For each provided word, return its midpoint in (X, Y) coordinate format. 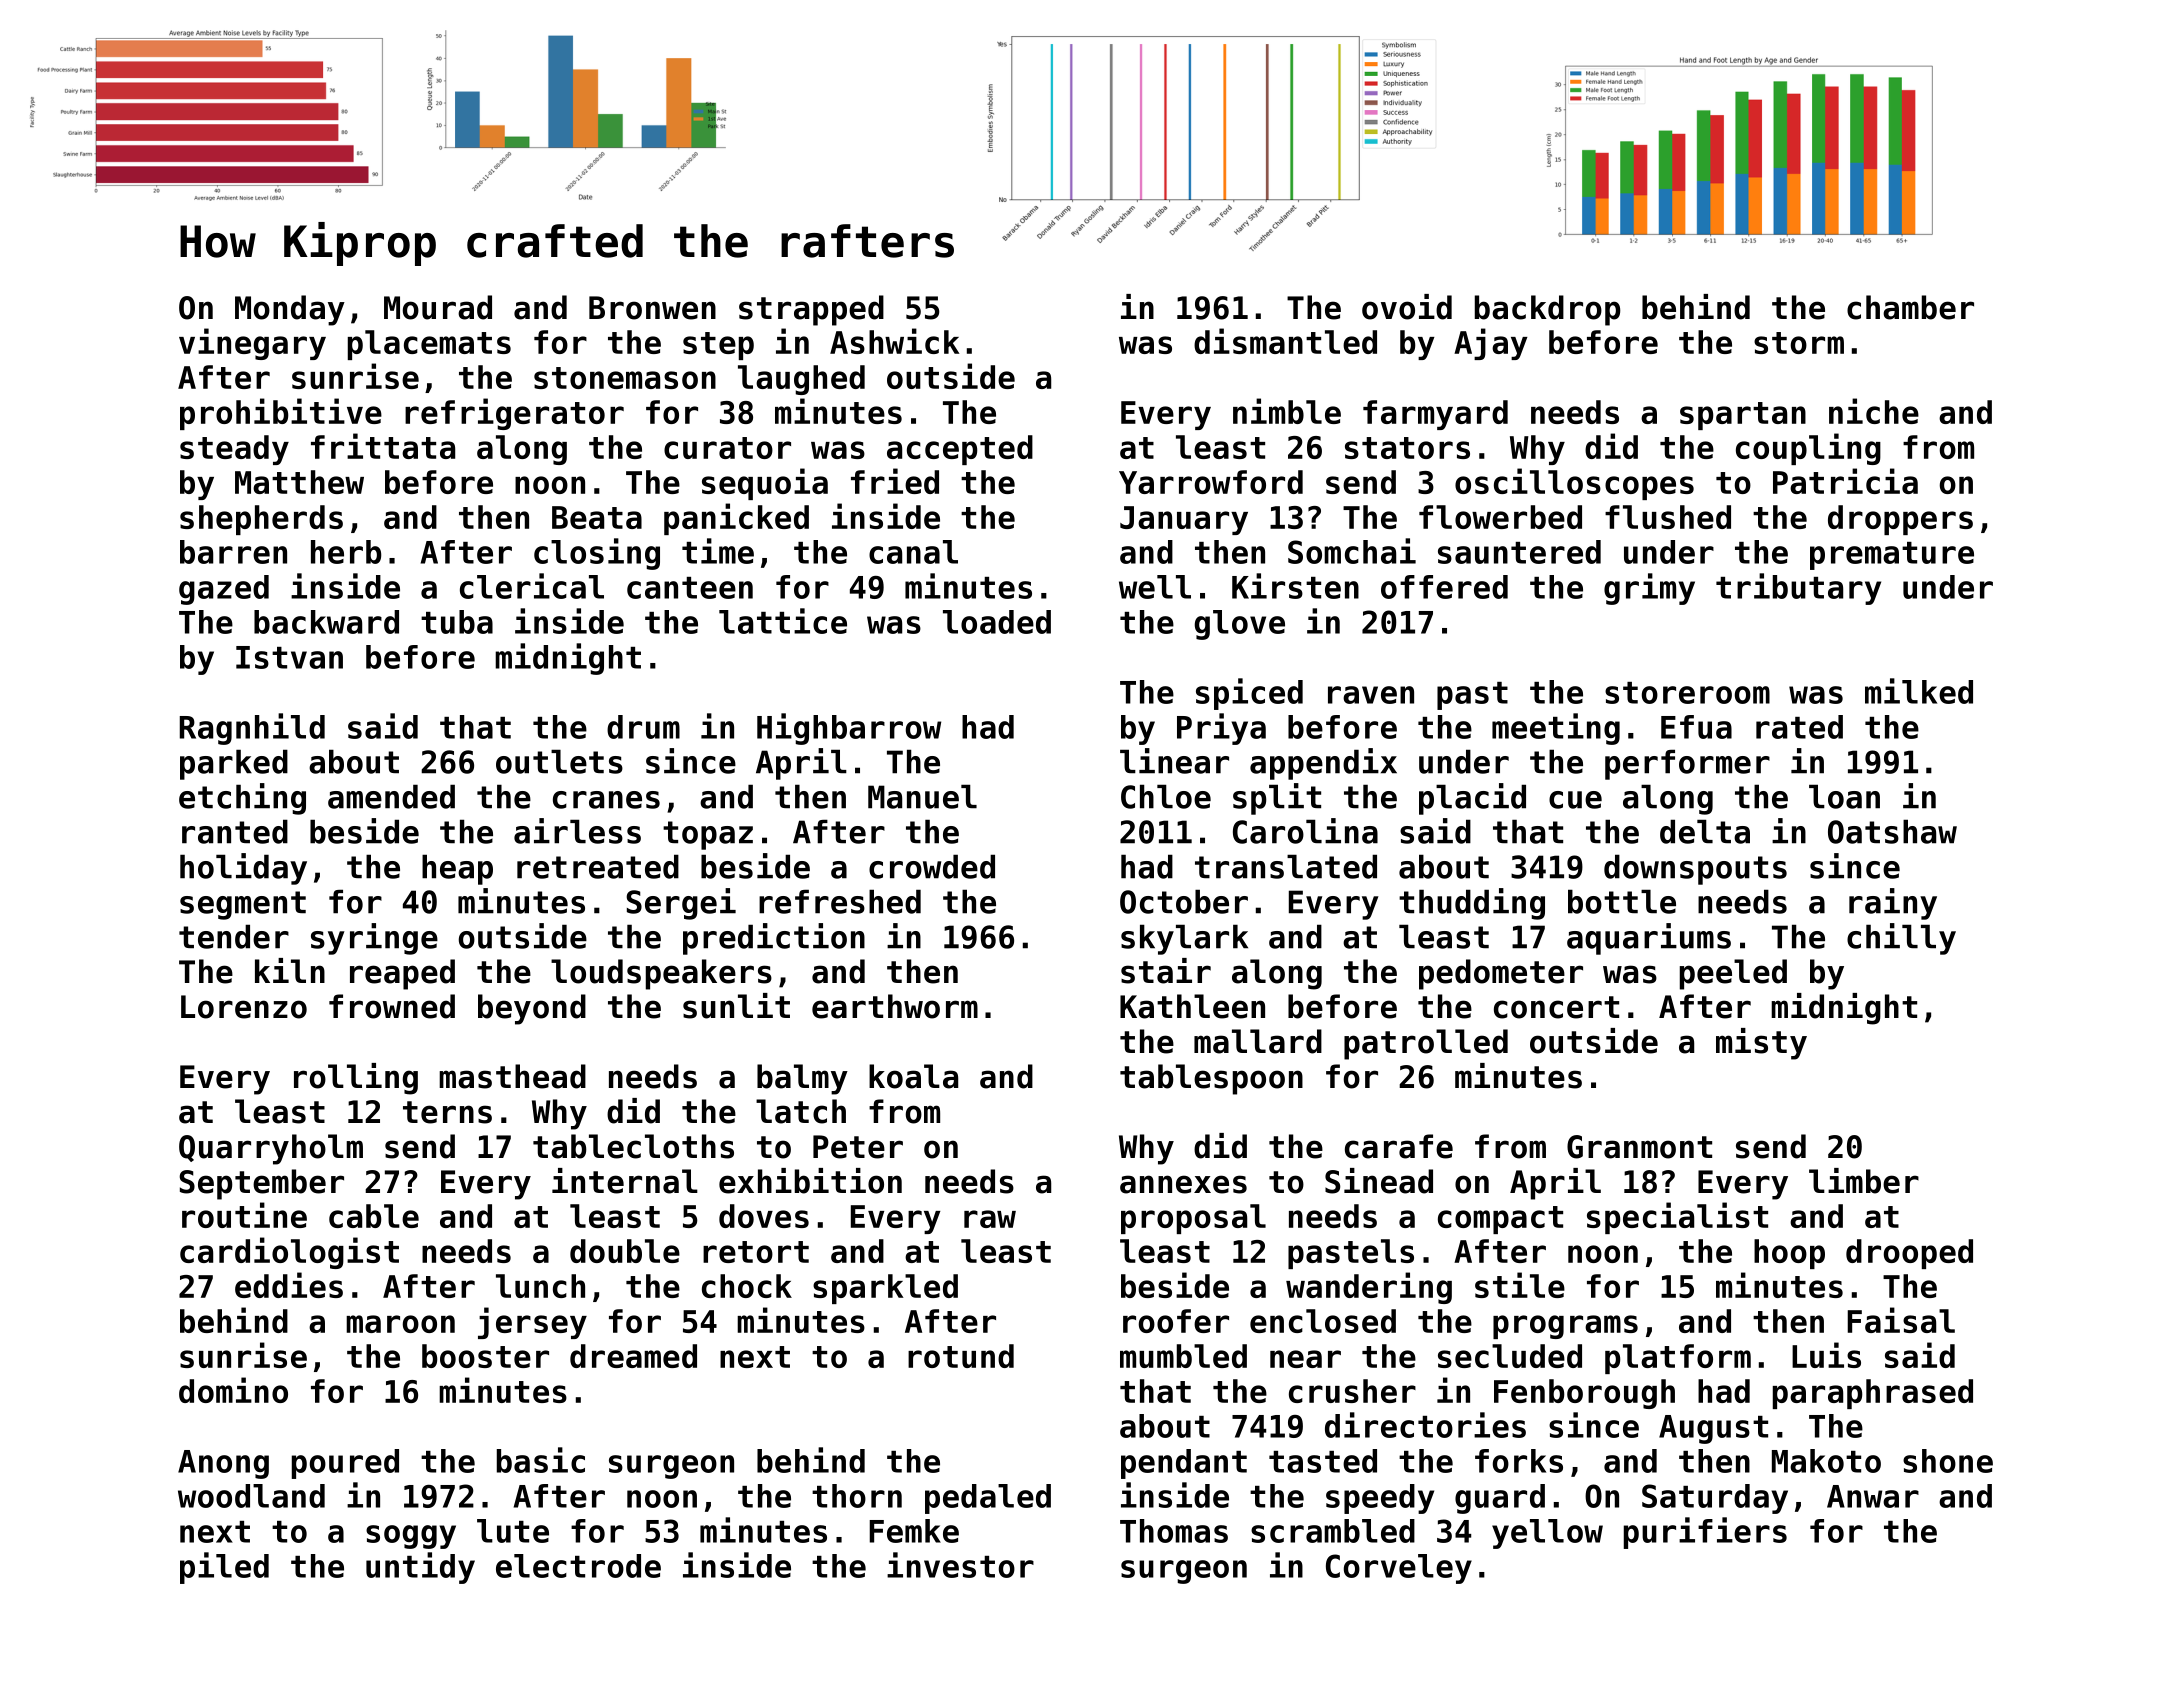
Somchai (1352, 551)
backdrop (1548, 310)
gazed (224, 590)
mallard (1258, 1041)
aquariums (1649, 939)
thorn (857, 1496)
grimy (1649, 589)
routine (244, 1215)
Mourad (438, 307)
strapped (811, 310)
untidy (420, 1568)
